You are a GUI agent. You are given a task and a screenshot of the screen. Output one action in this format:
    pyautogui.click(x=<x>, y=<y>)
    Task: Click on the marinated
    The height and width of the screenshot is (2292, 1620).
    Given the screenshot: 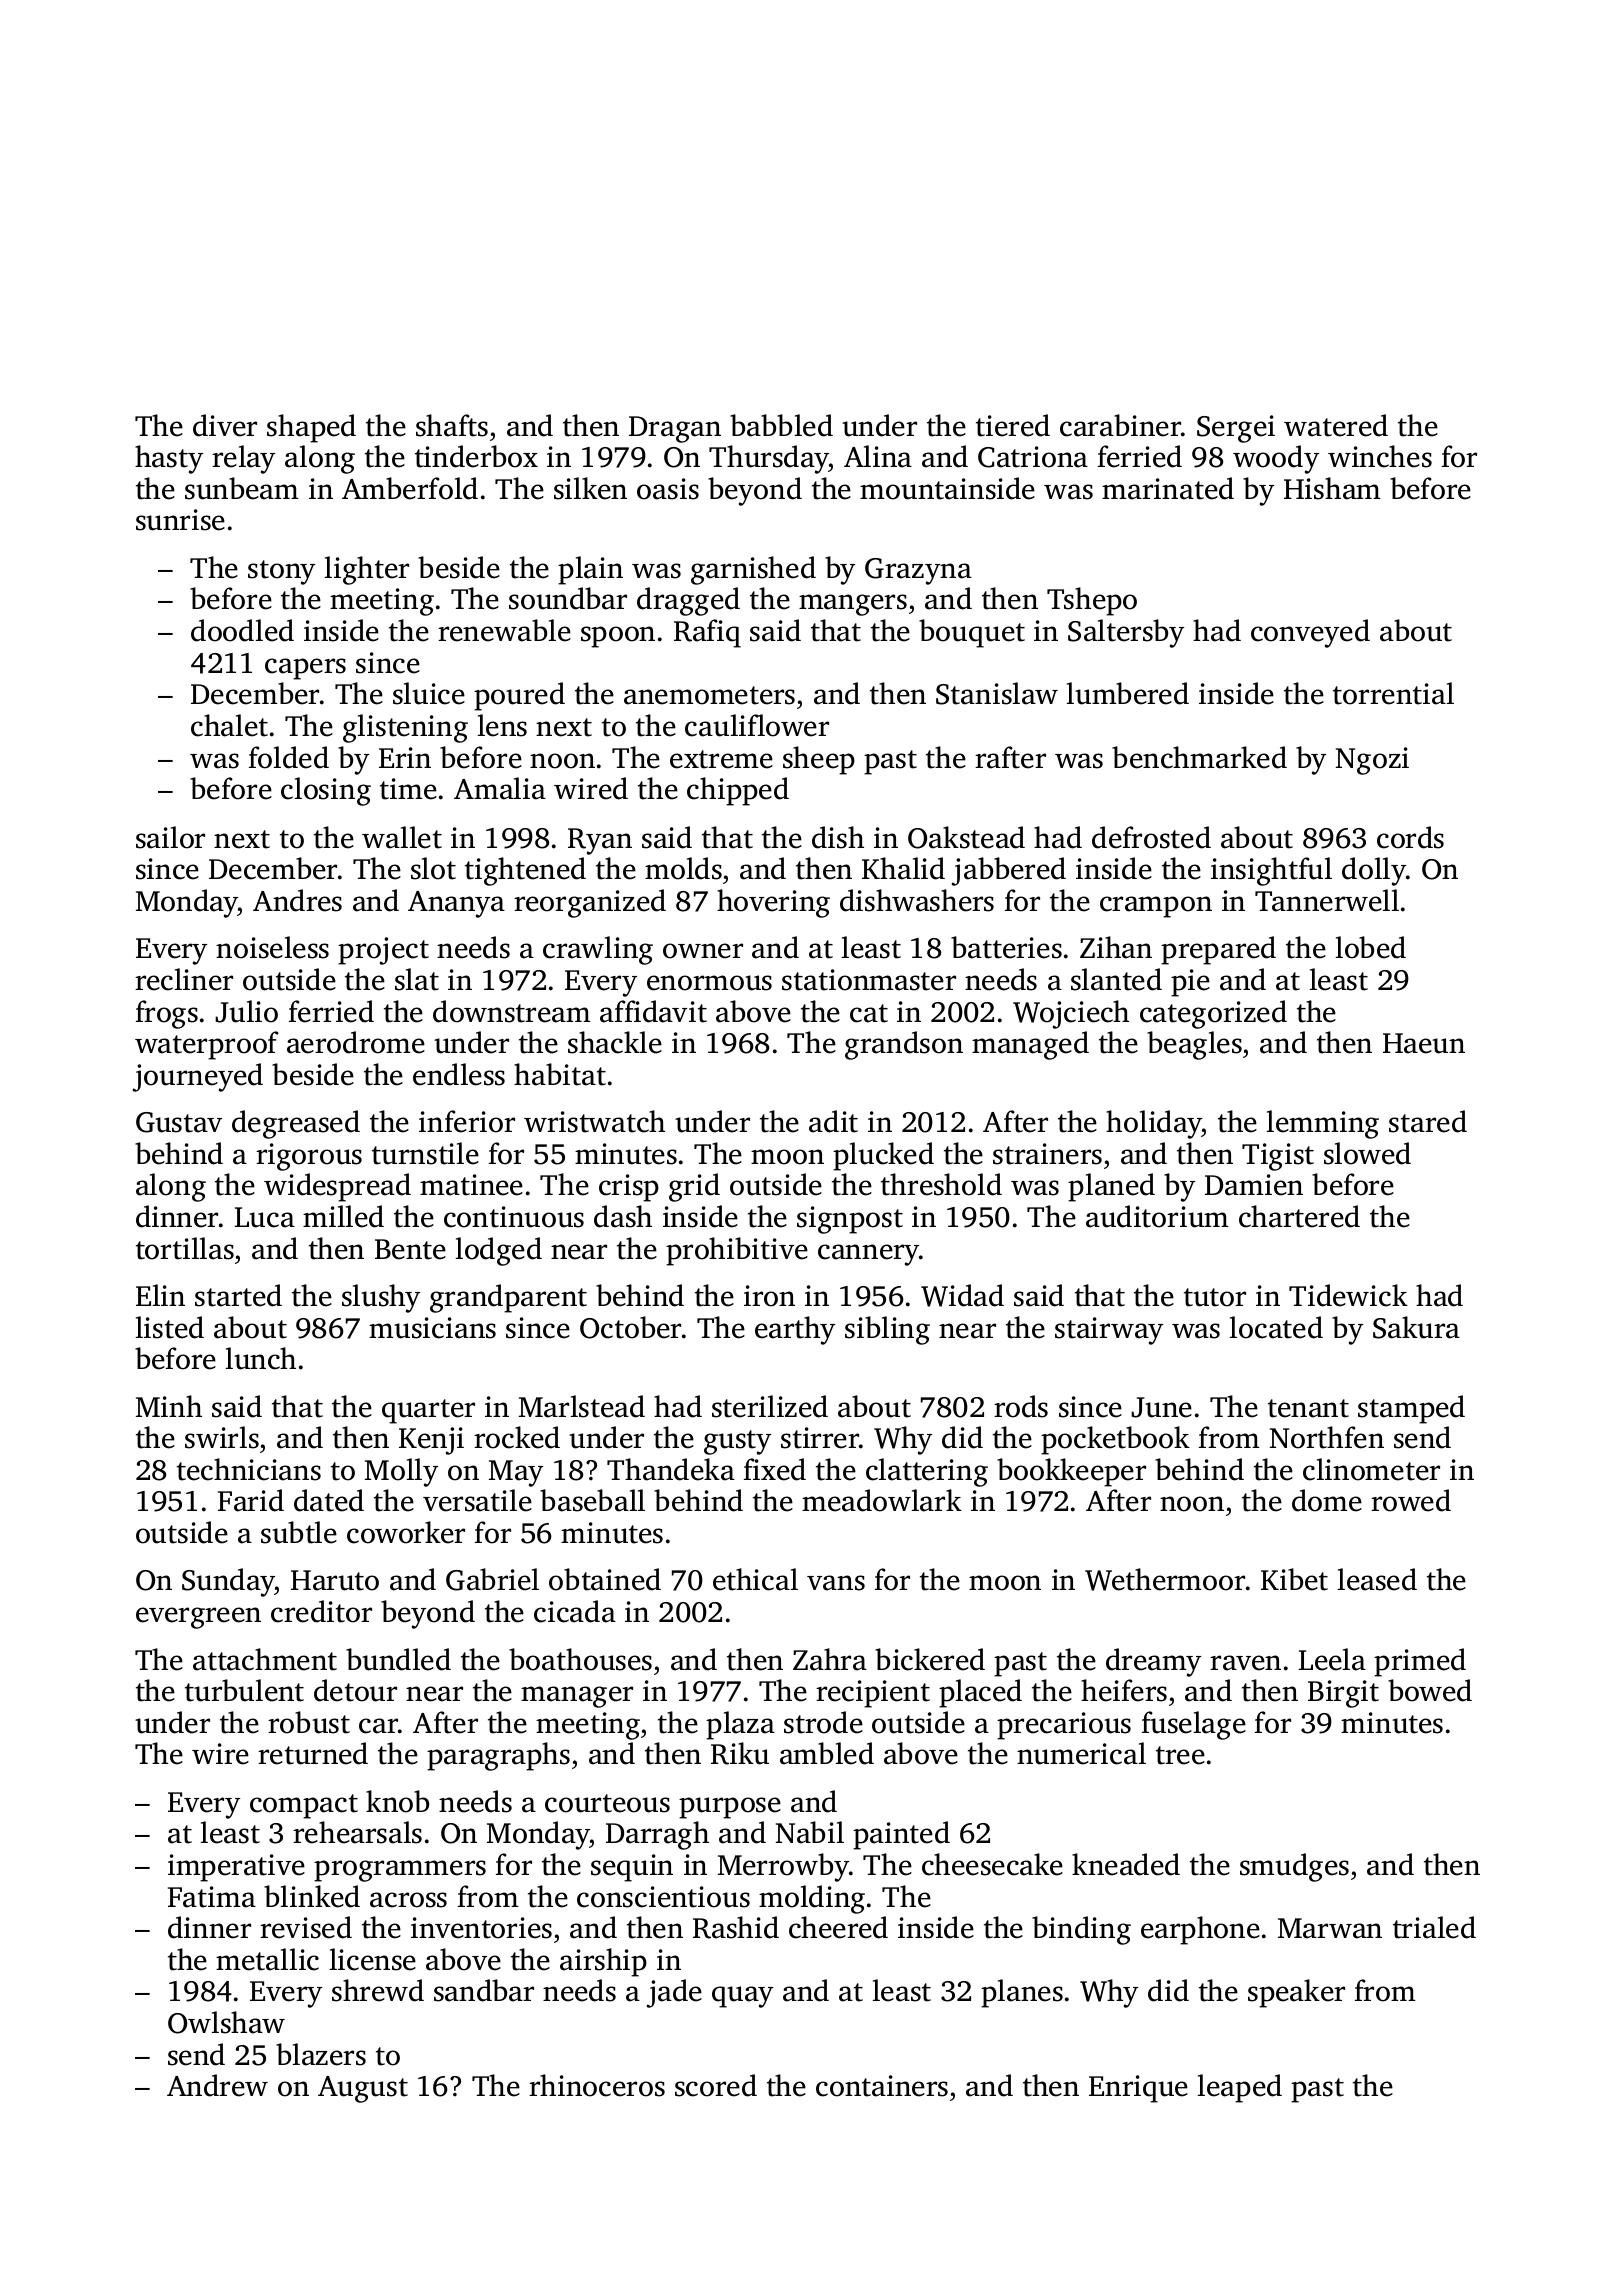 What is the action you would take?
    pyautogui.click(x=1168, y=488)
